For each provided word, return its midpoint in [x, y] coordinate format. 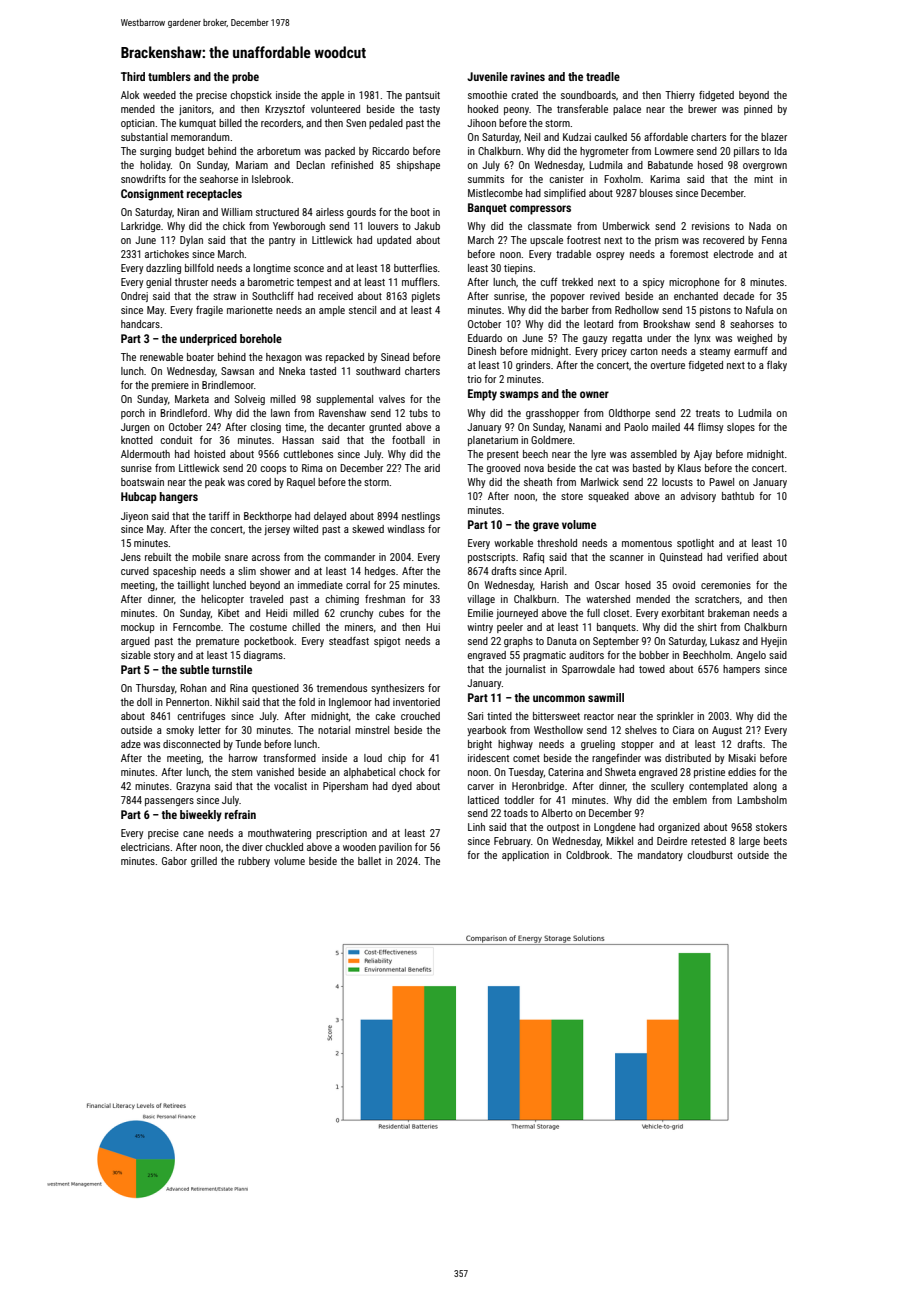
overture [668, 365]
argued [135, 642]
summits [486, 179]
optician [138, 124]
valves [392, 399]
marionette [250, 310]
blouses [656, 193]
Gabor [174, 861]
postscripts [491, 558]
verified [742, 557]
